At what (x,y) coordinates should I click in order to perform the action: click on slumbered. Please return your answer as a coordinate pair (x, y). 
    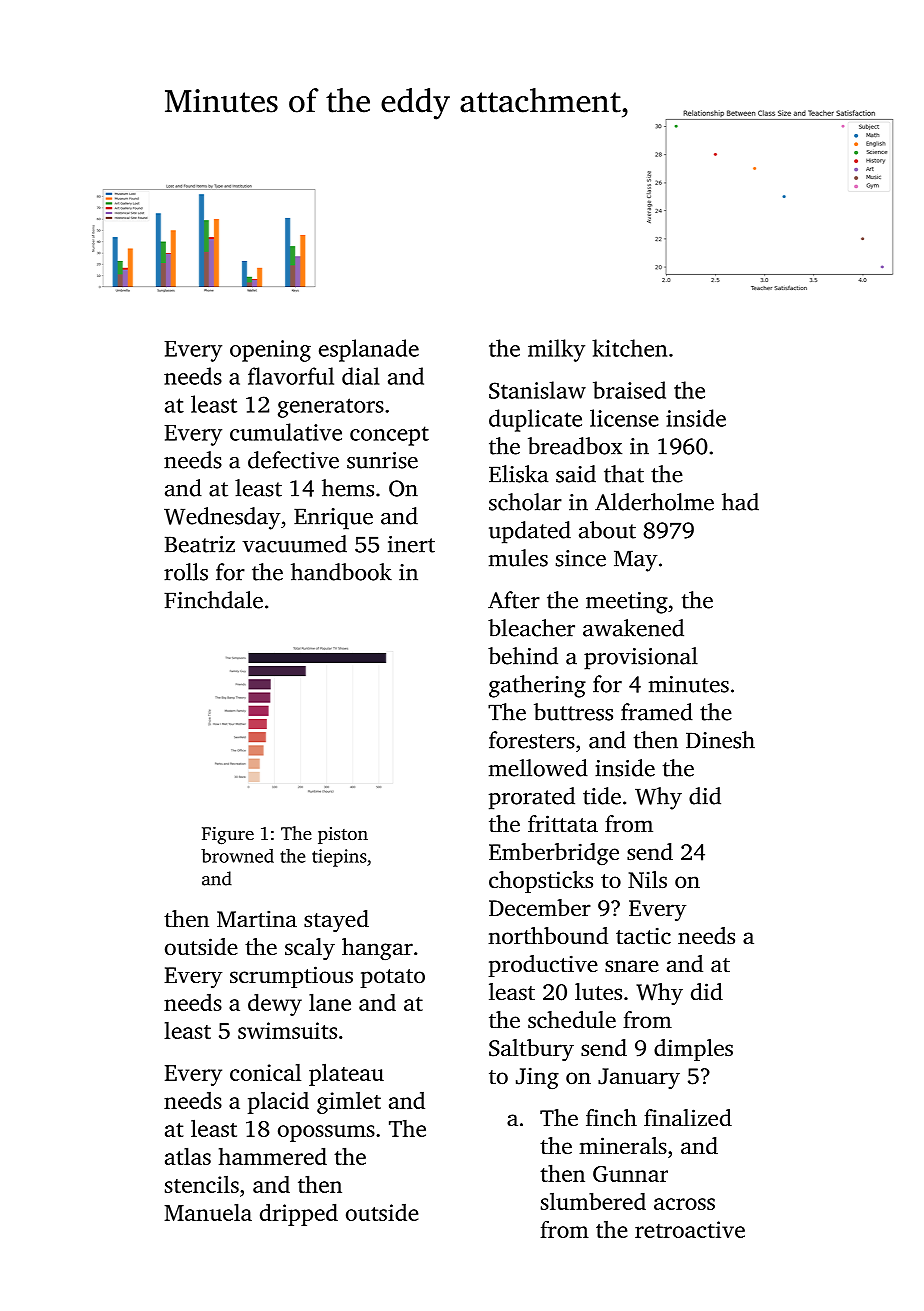
    Looking at the image, I should click on (593, 1201).
